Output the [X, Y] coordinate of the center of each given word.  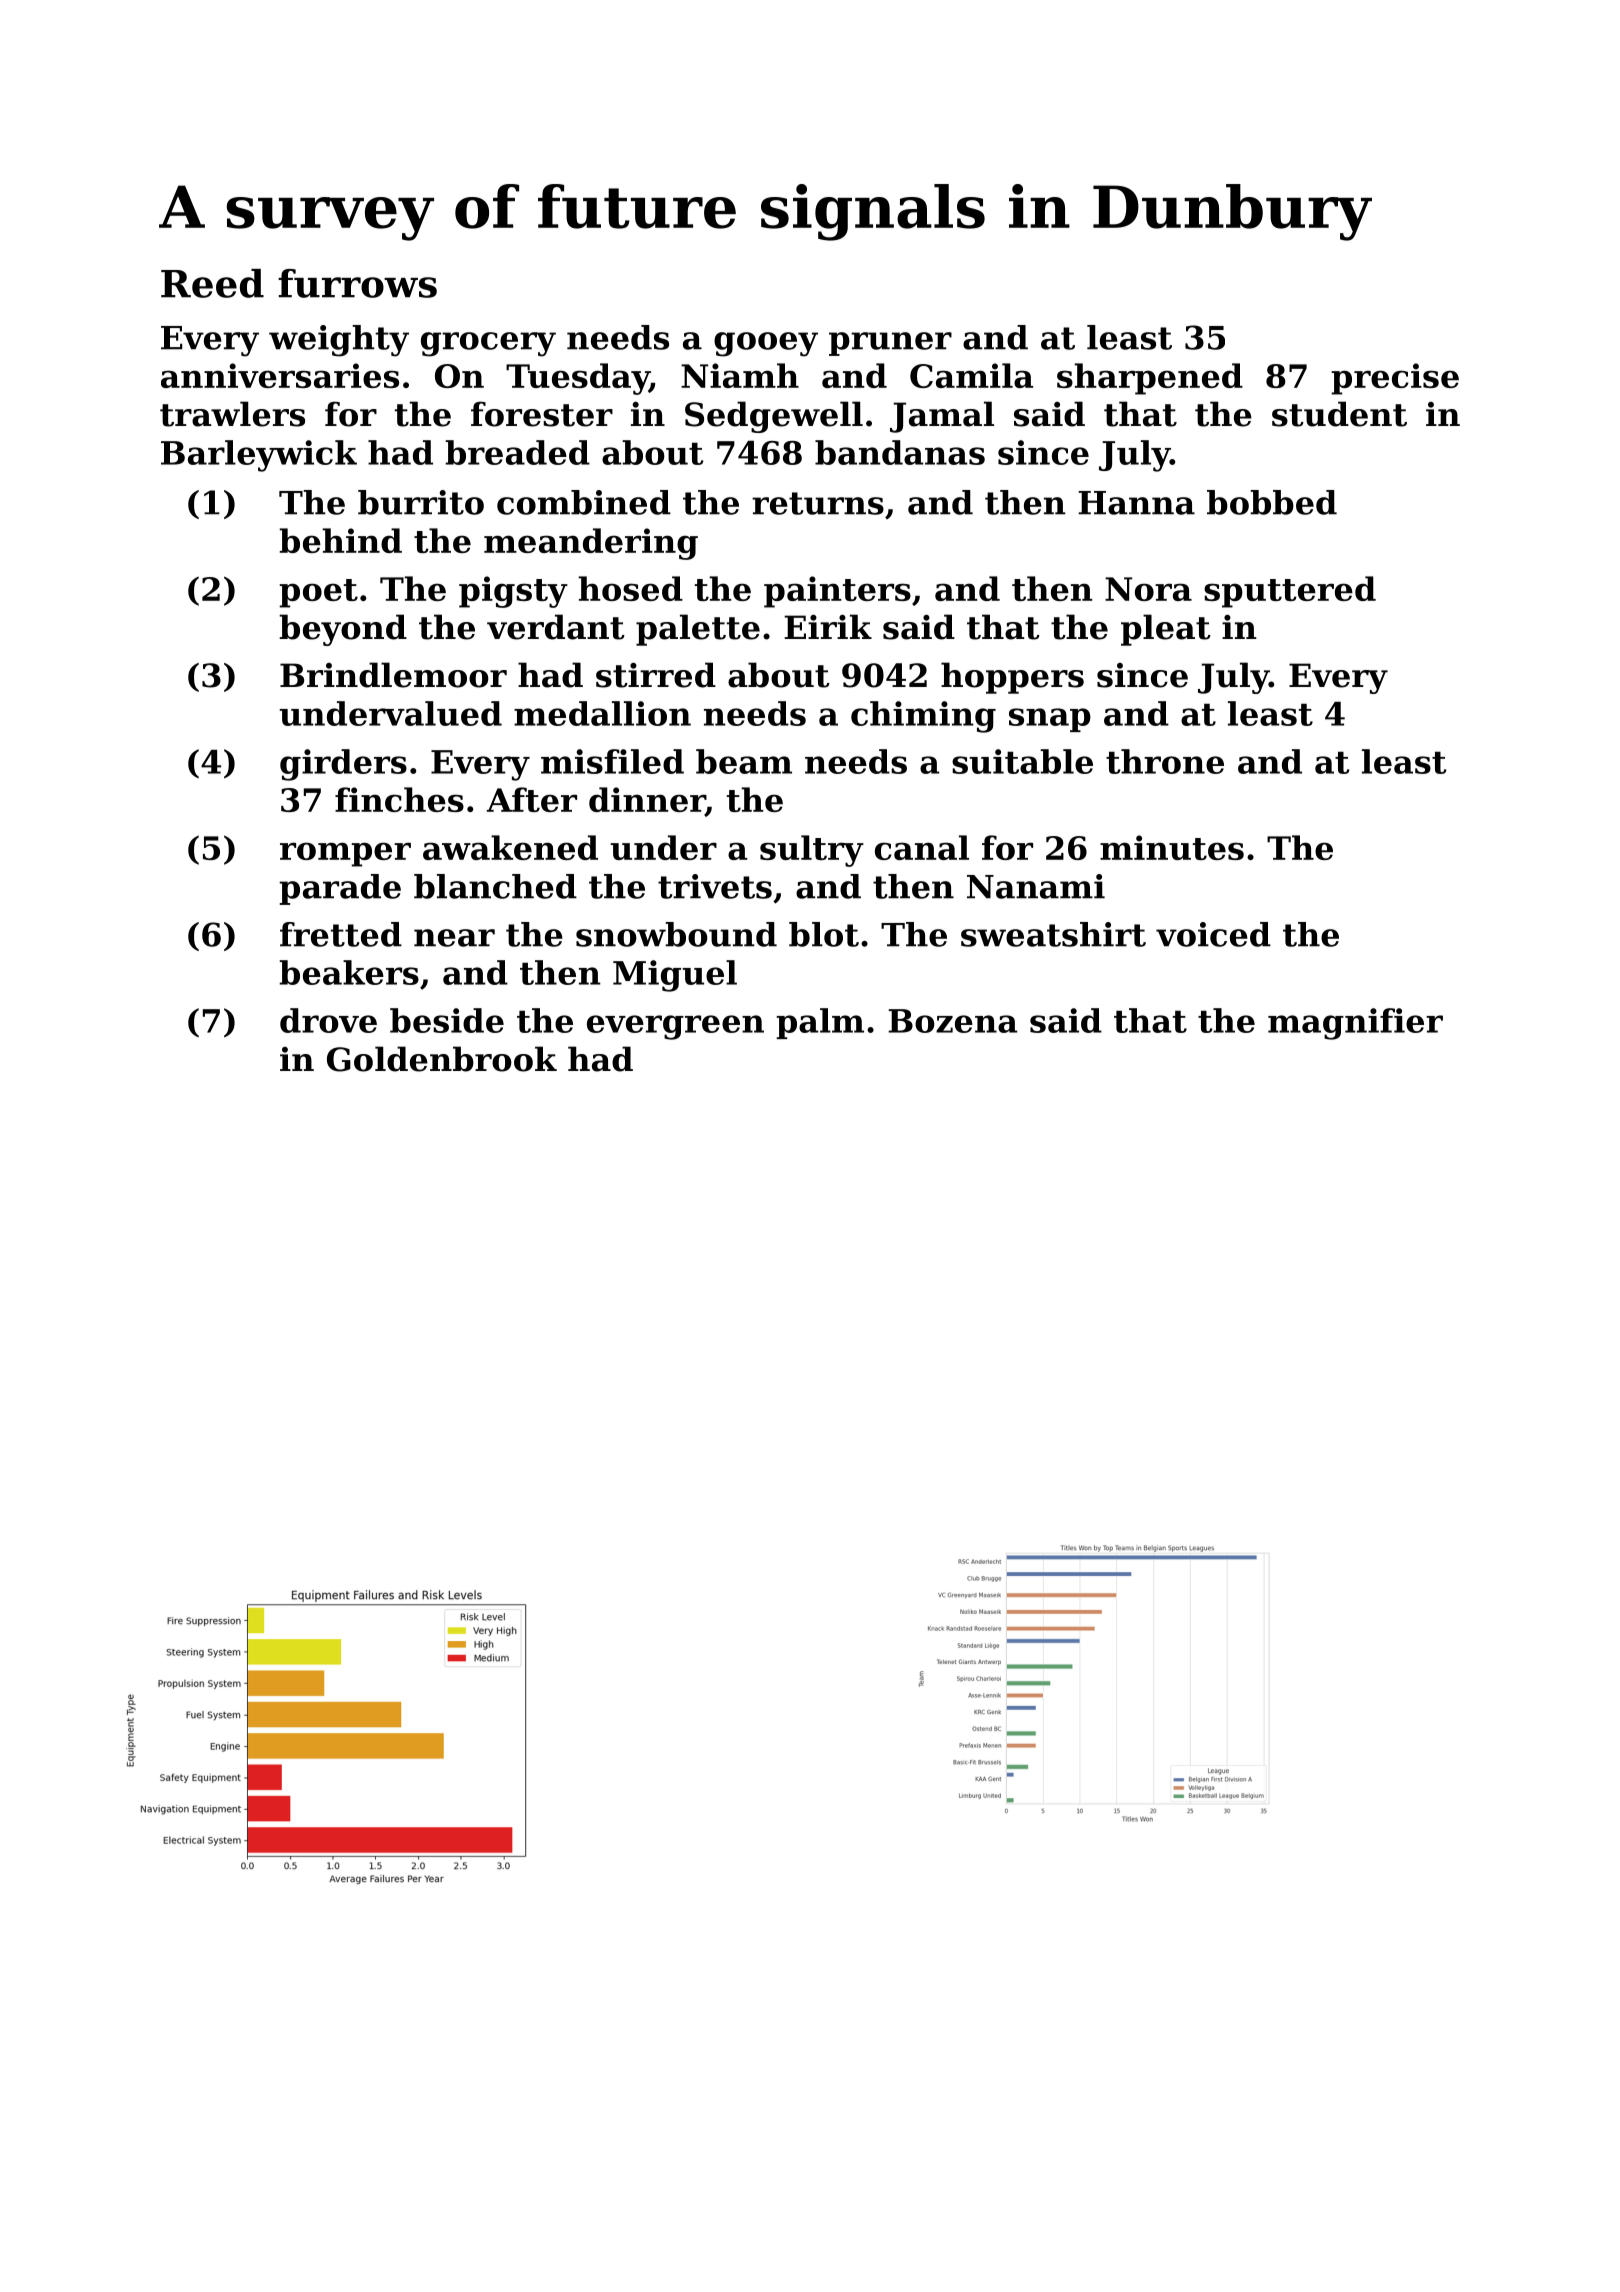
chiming [923, 717]
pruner [890, 344]
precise [1395, 379]
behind [340, 540]
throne [1165, 761]
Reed [212, 283]
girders [343, 765]
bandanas [900, 452]
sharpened [1150, 379]
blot [824, 934]
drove [328, 1020]
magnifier [1355, 1024]
